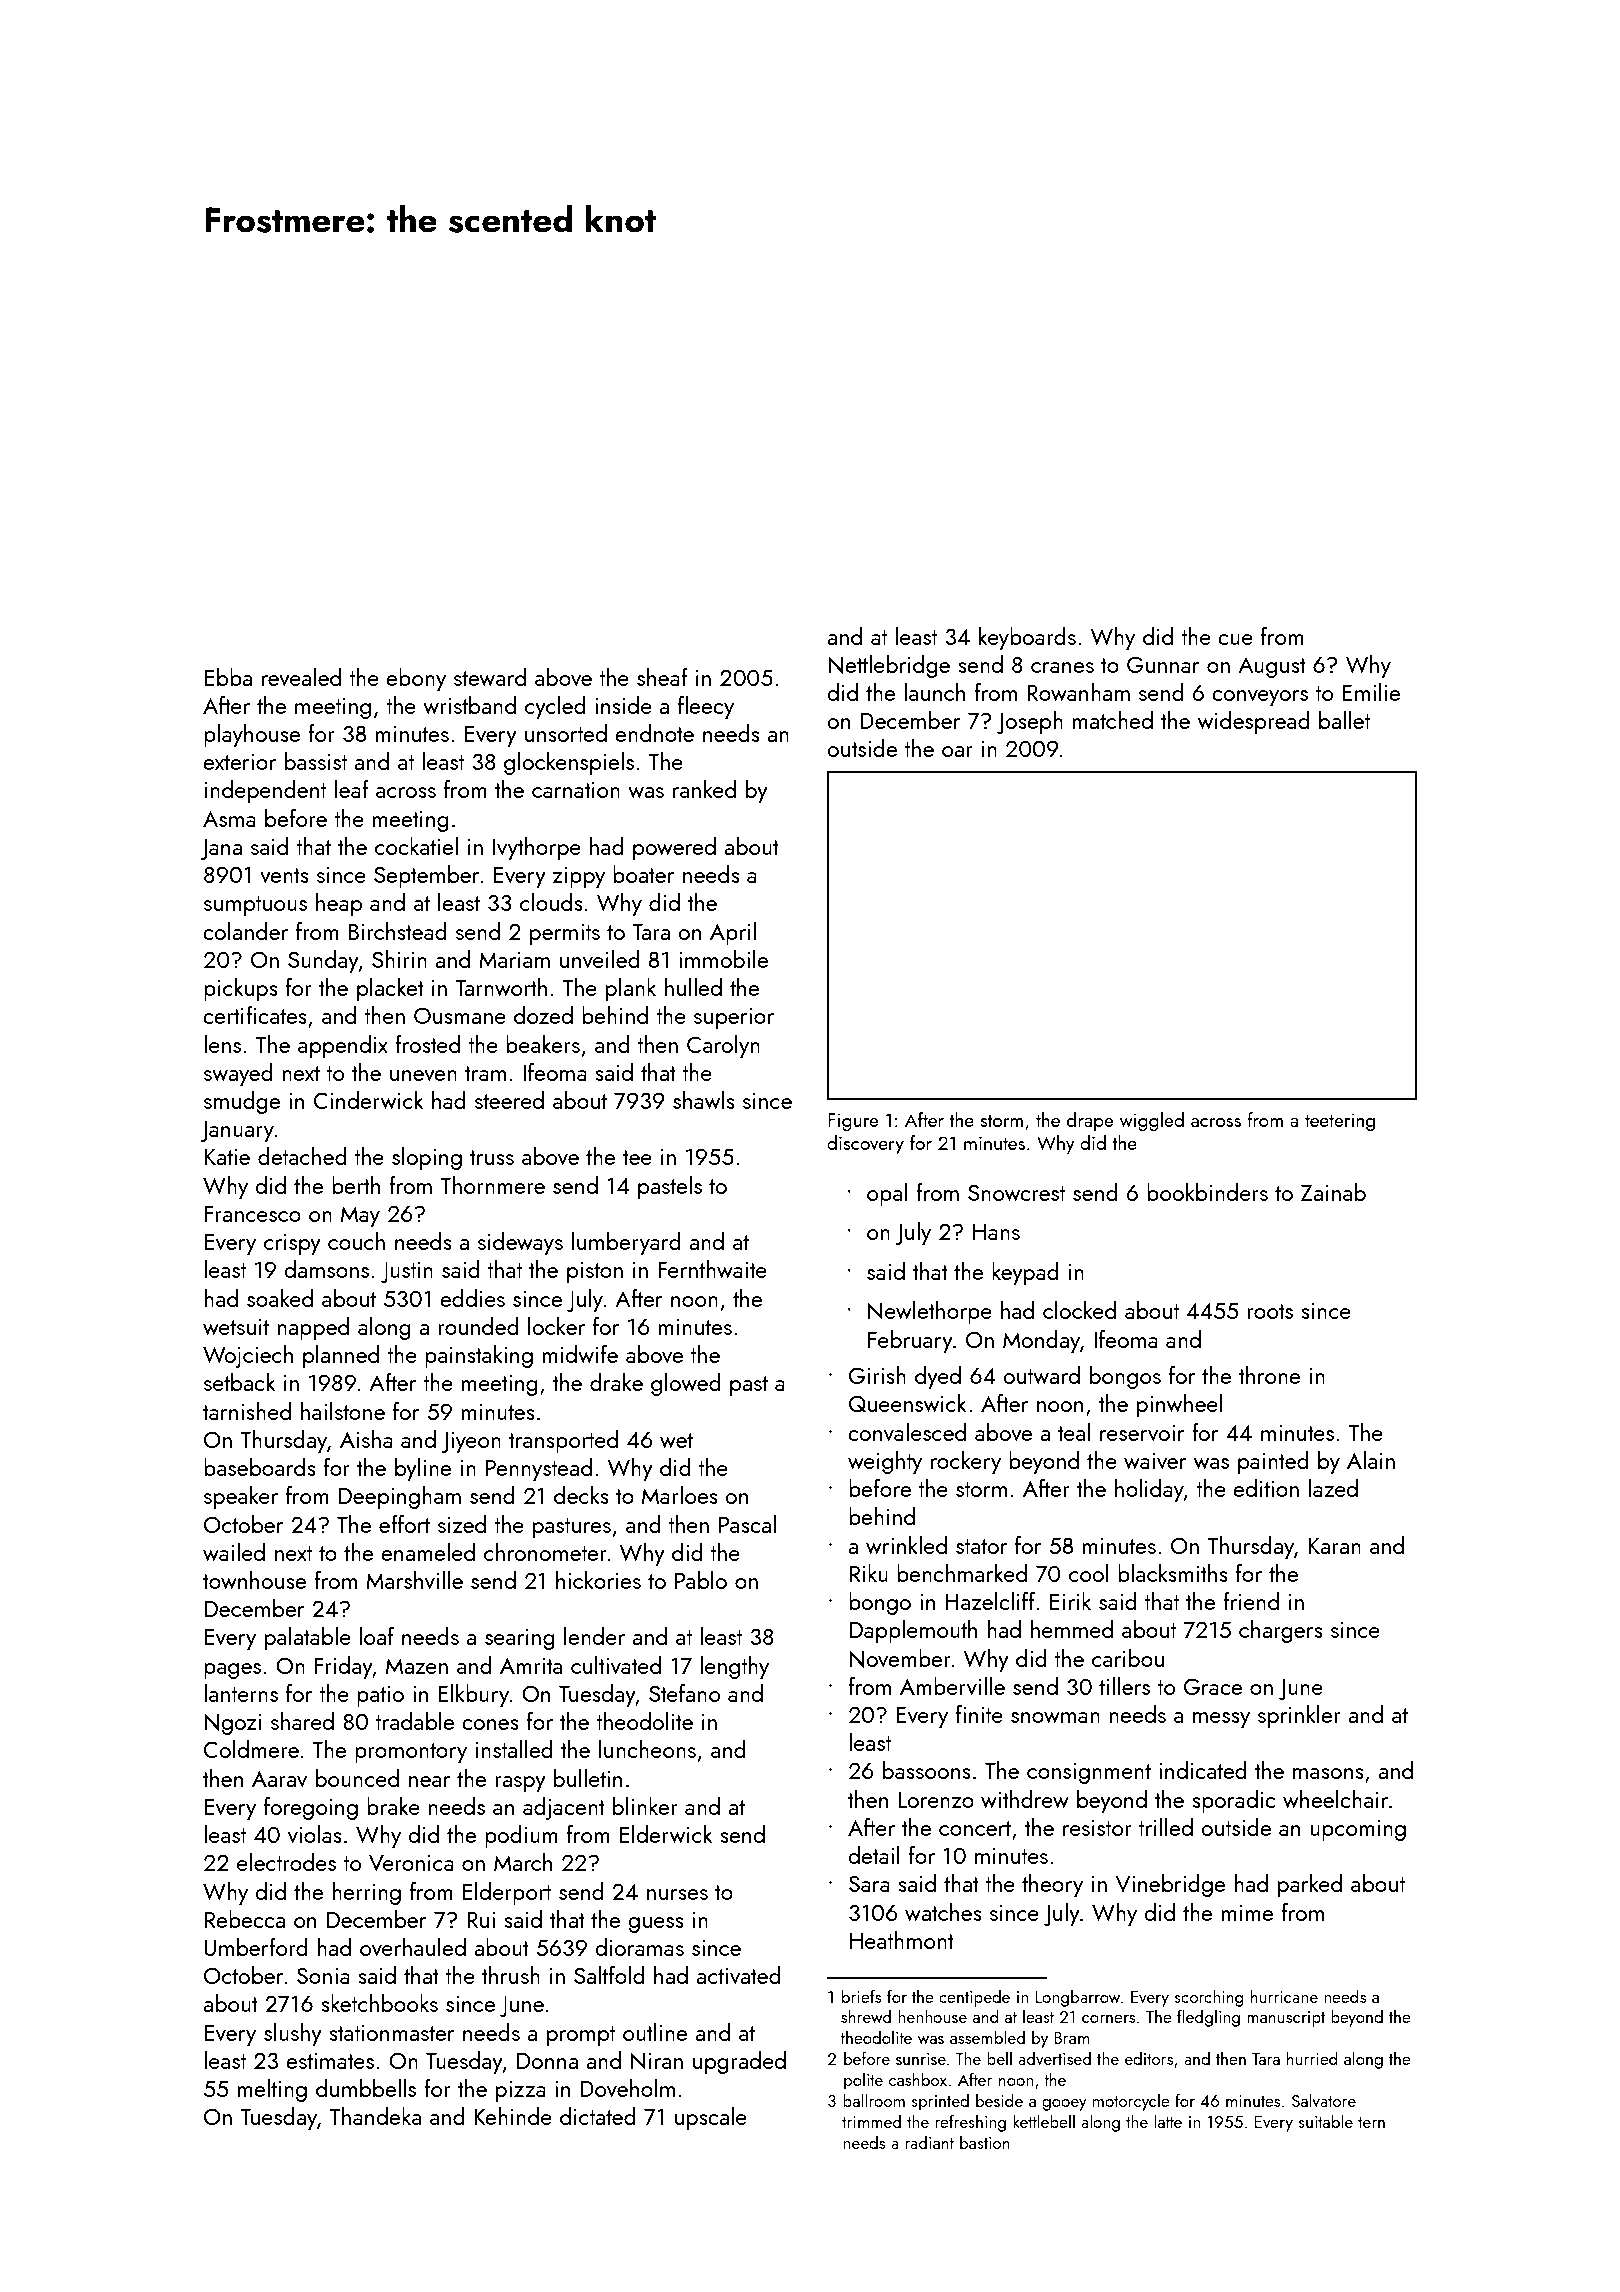 This screenshot has height=2292, width=1620. I want to click on melting, so click(272, 2090).
